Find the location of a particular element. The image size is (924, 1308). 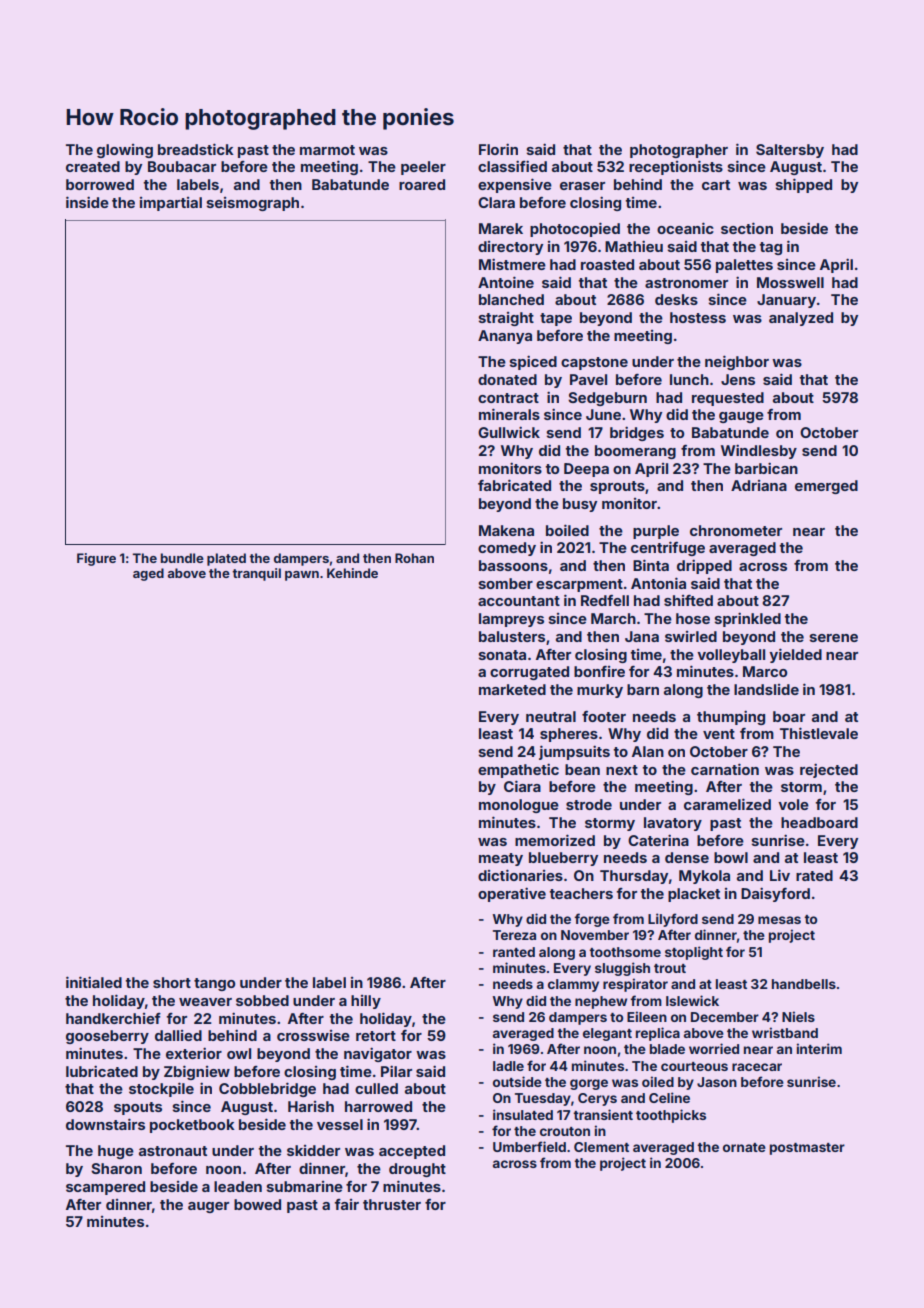

Kehinde is located at coordinates (352, 573).
